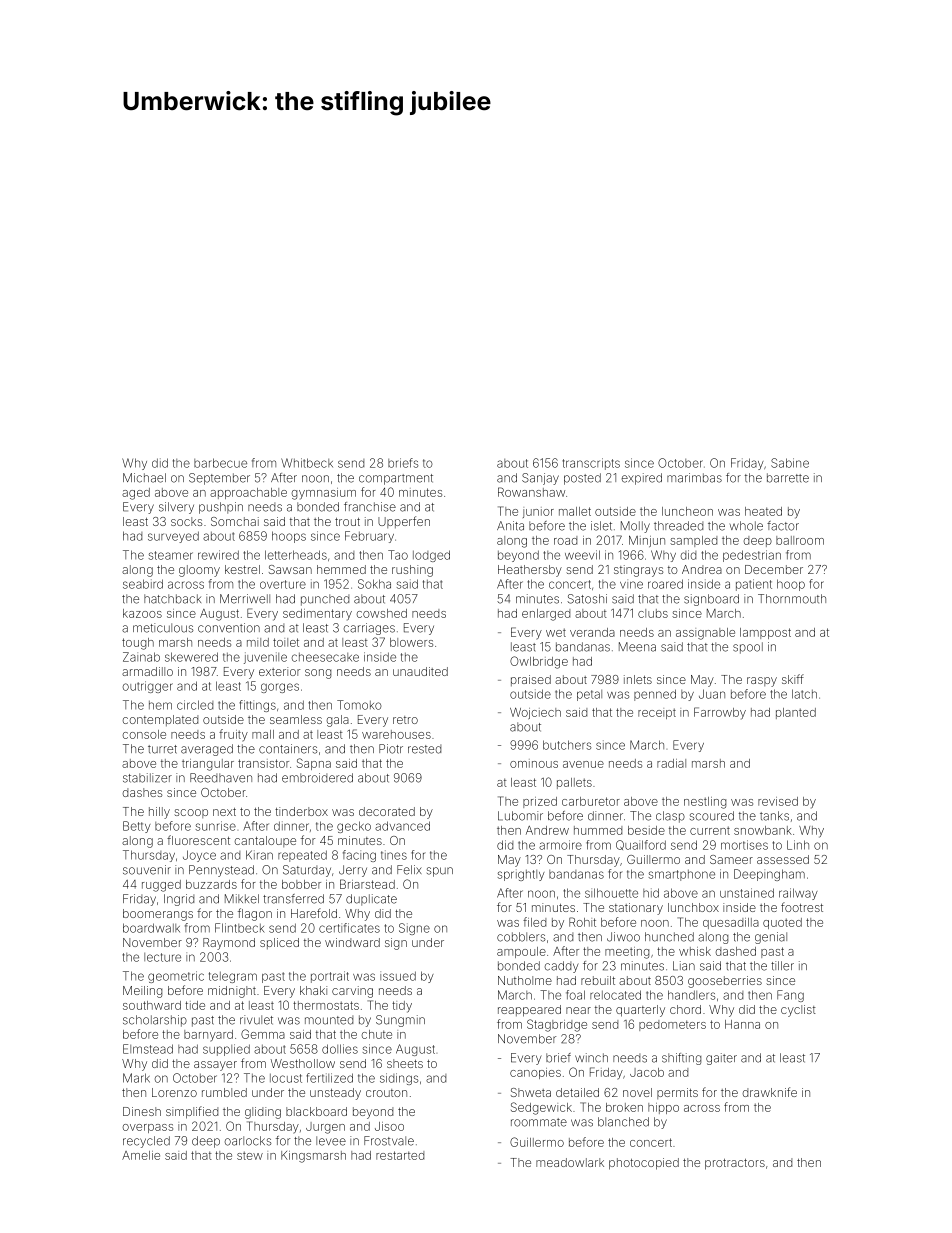 The image size is (952, 1233). What do you see at coordinates (400, 1155) in the page?
I see `restarted` at bounding box center [400, 1155].
